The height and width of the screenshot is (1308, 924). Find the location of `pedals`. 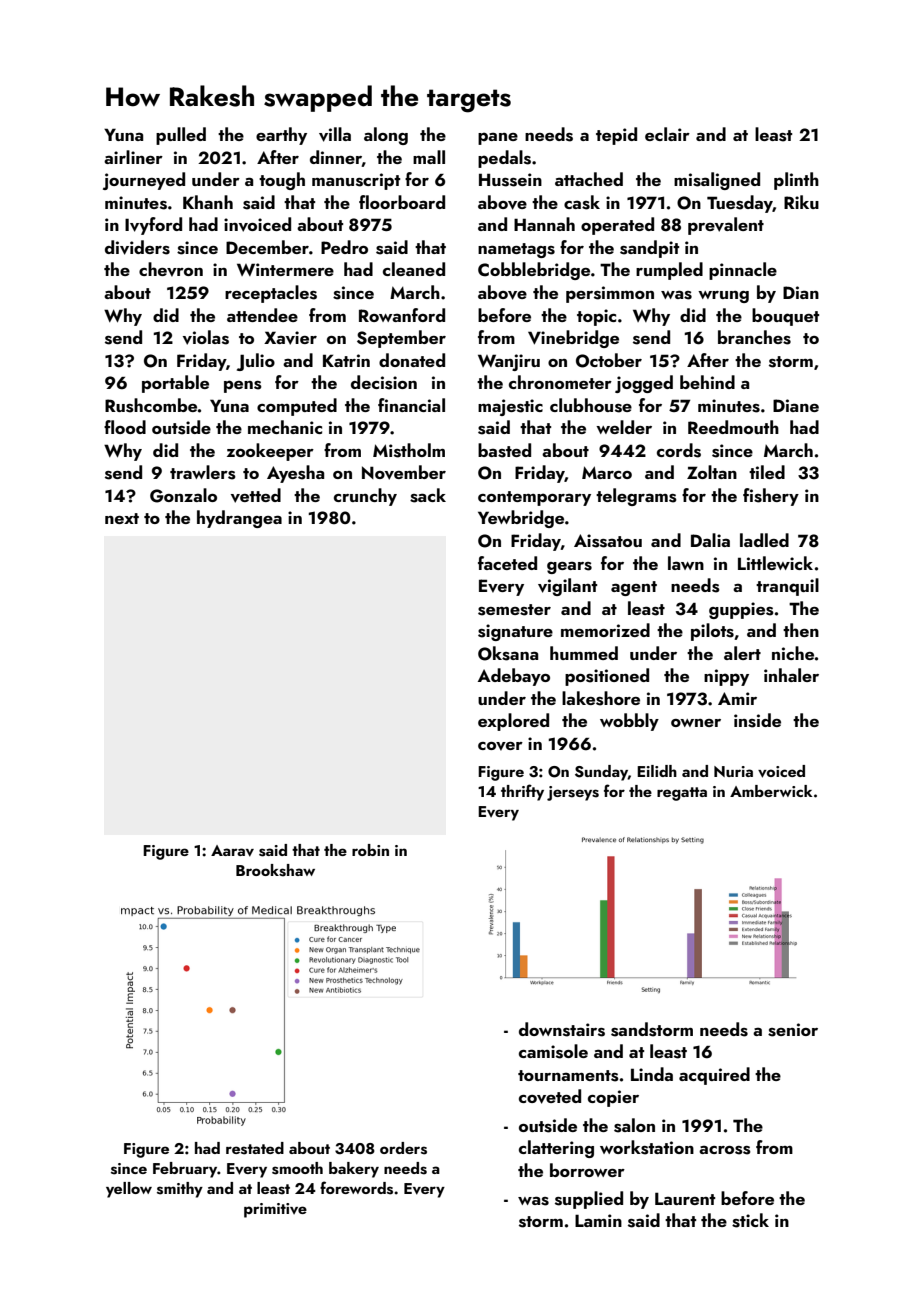

pedals is located at coordinates (504, 159).
